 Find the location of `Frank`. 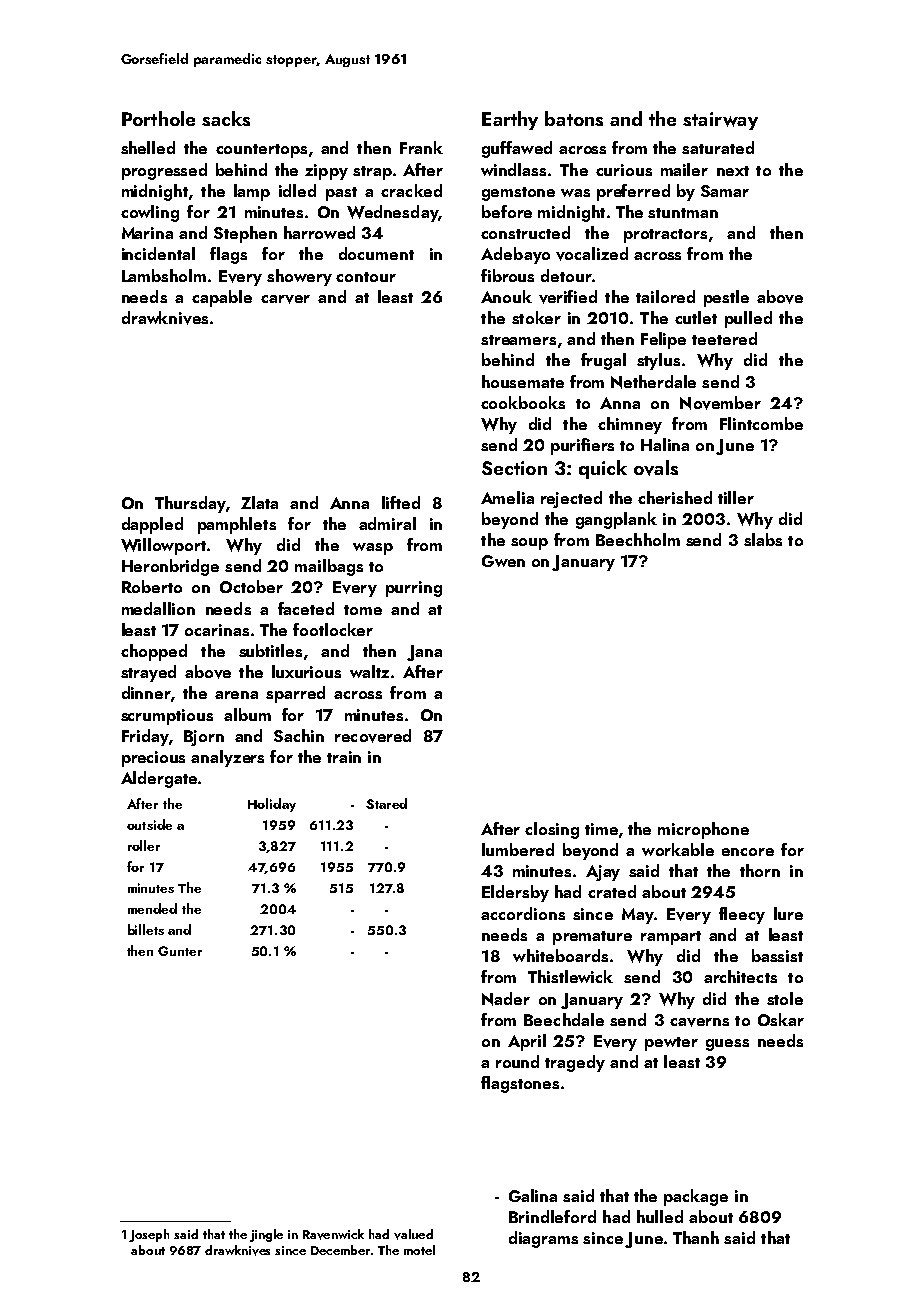

Frank is located at coordinates (421, 147).
